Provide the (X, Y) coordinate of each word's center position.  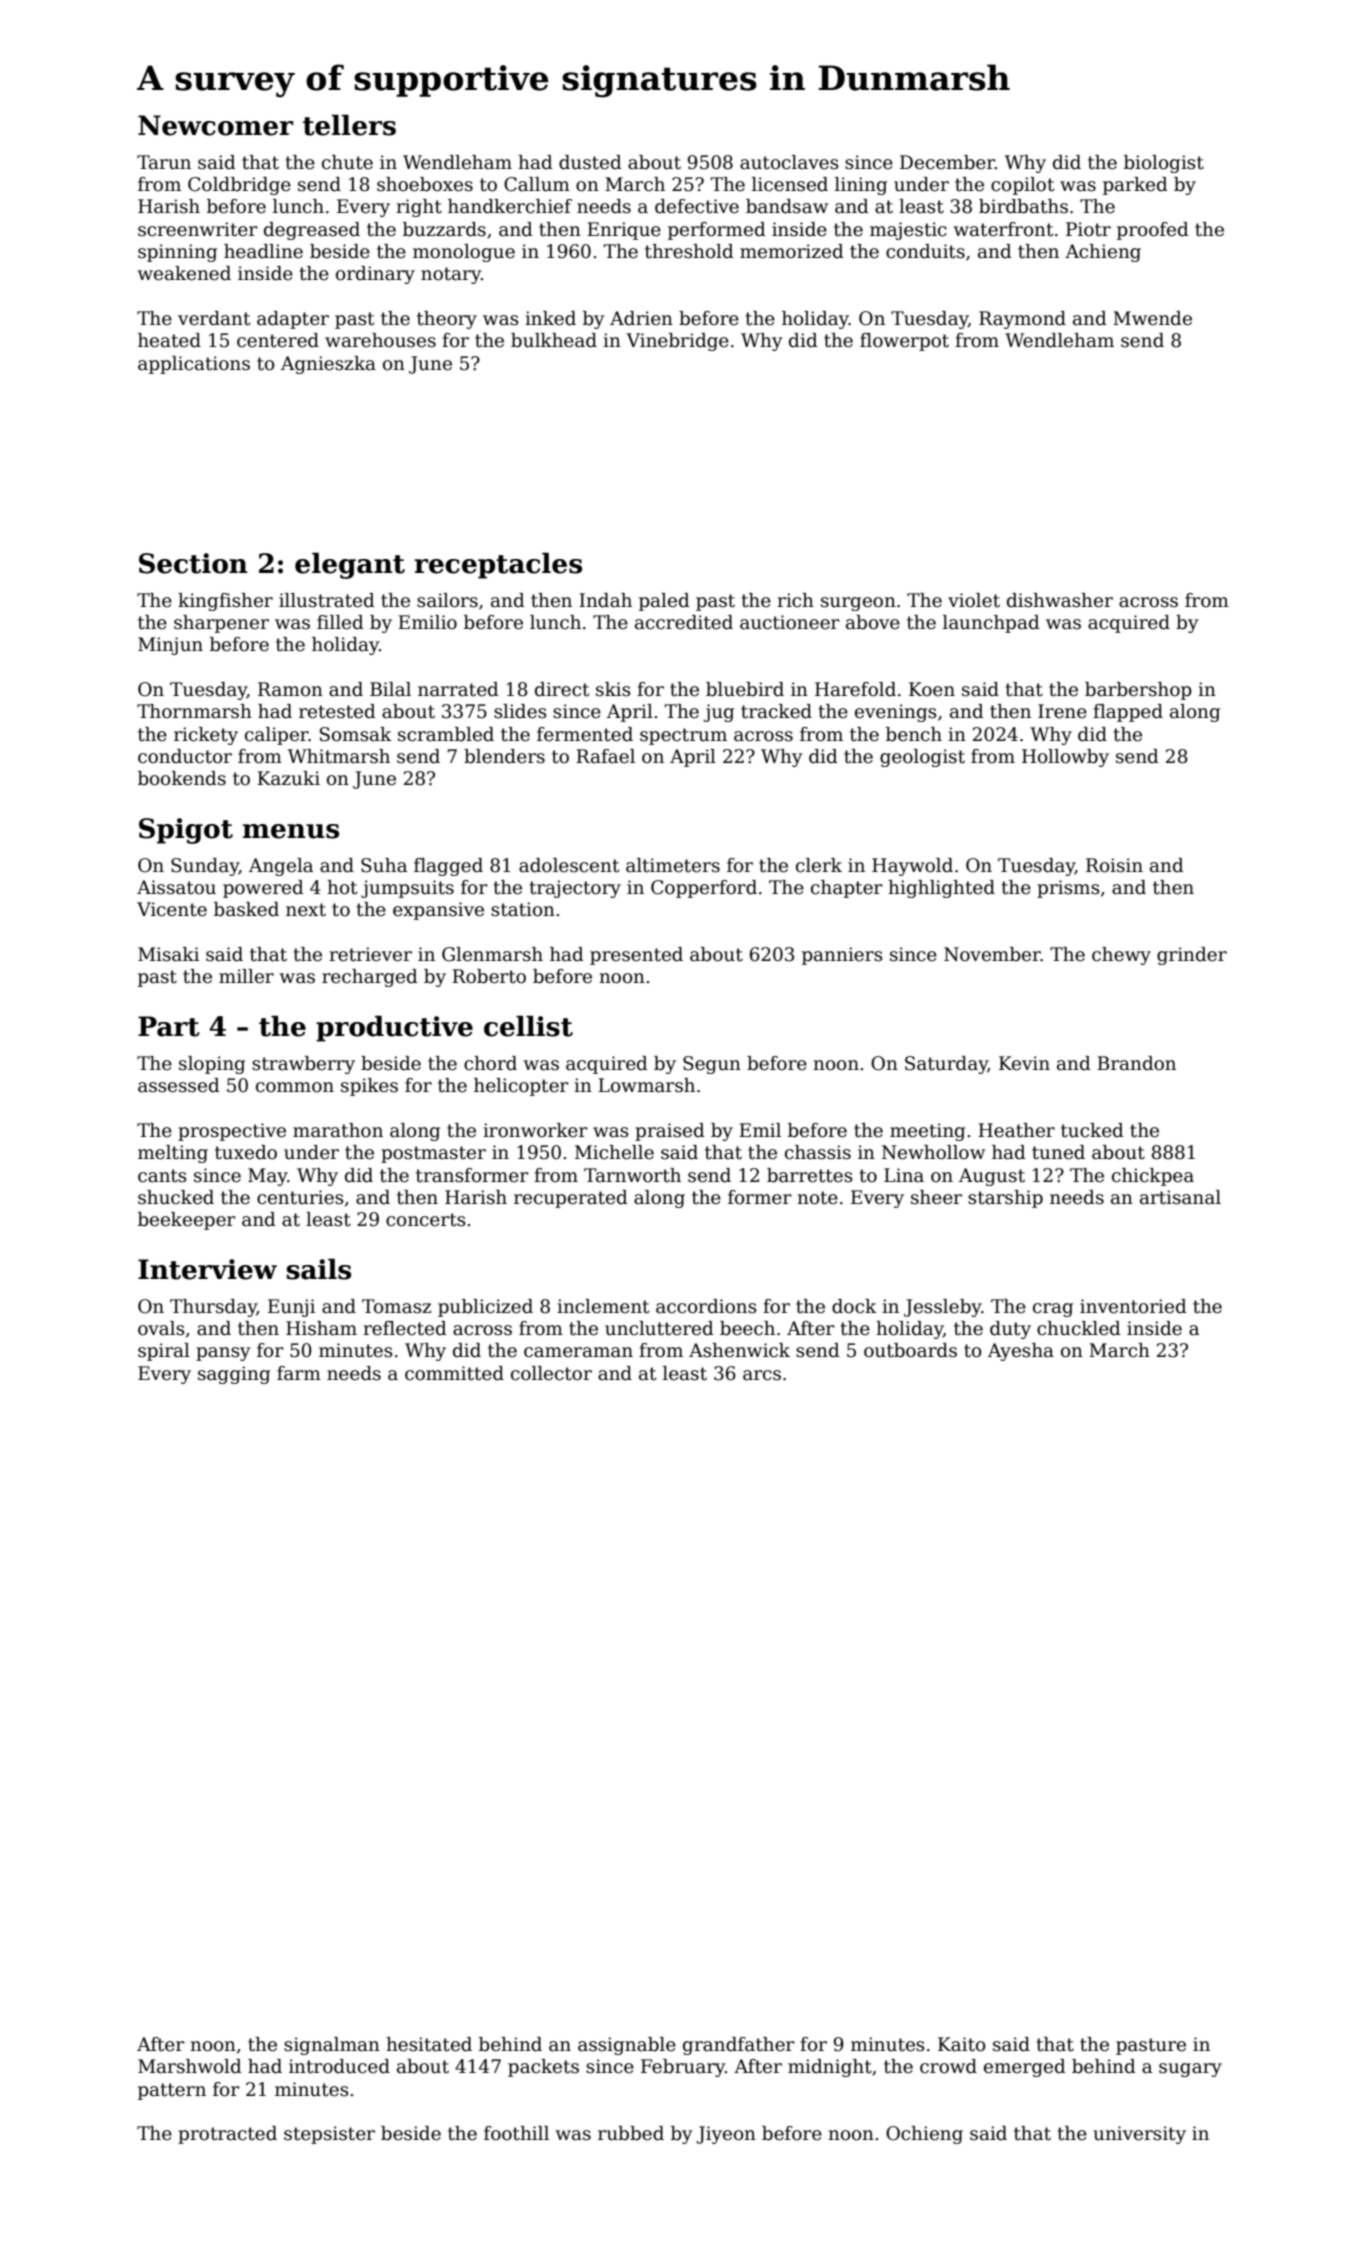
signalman (332, 2046)
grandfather (739, 2046)
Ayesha (1021, 1352)
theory (447, 320)
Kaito (962, 2044)
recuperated (571, 1199)
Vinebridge (677, 342)
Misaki (168, 954)
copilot (1022, 186)
